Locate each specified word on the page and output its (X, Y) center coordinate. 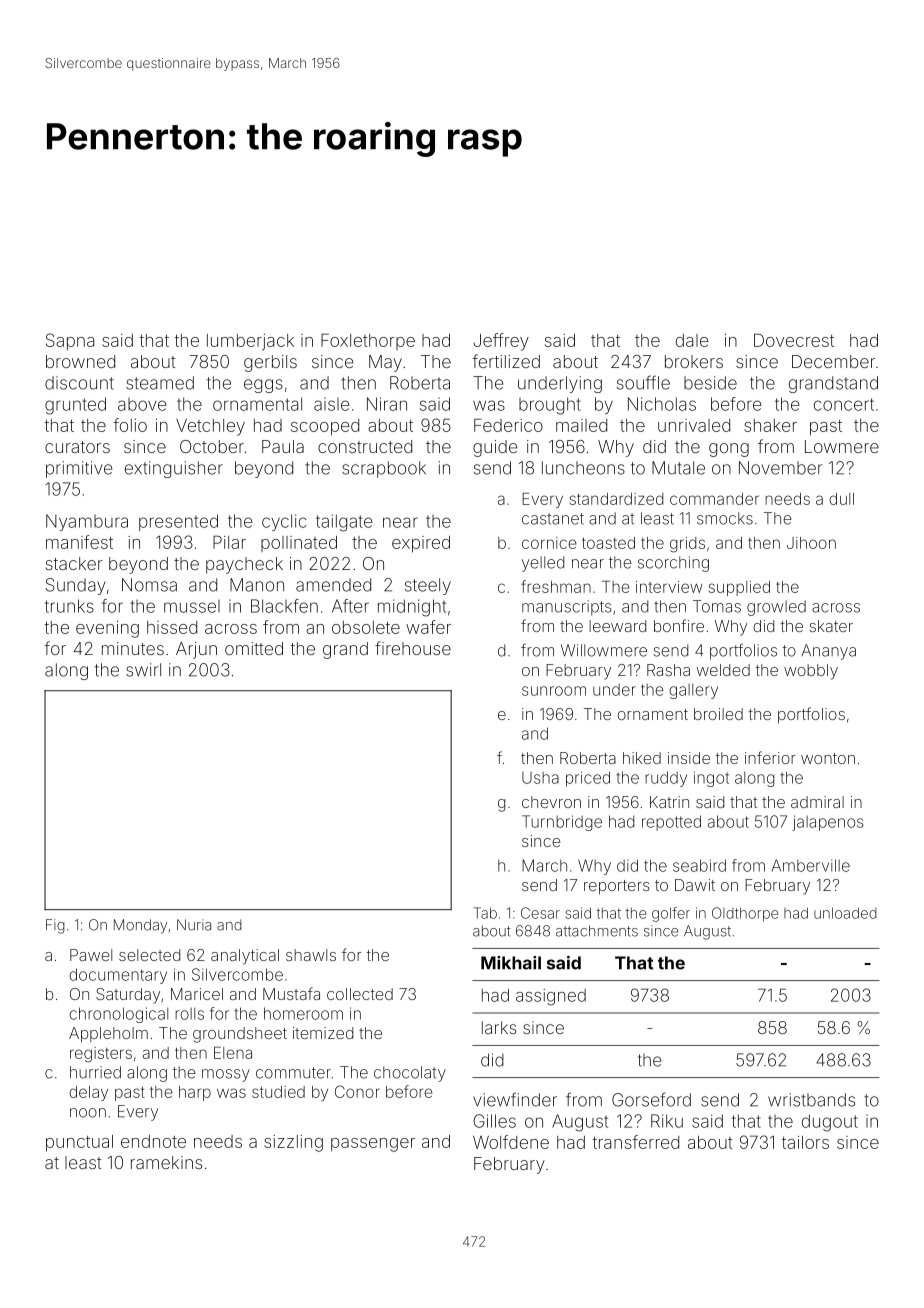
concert (844, 404)
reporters (617, 887)
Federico (508, 425)
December (833, 361)
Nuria (194, 925)
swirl (143, 670)
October (212, 446)
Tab (485, 913)
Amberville (811, 865)
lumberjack (250, 342)
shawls (311, 955)
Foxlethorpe (368, 341)
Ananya (829, 652)
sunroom (554, 691)
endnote (153, 1141)
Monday (140, 926)
